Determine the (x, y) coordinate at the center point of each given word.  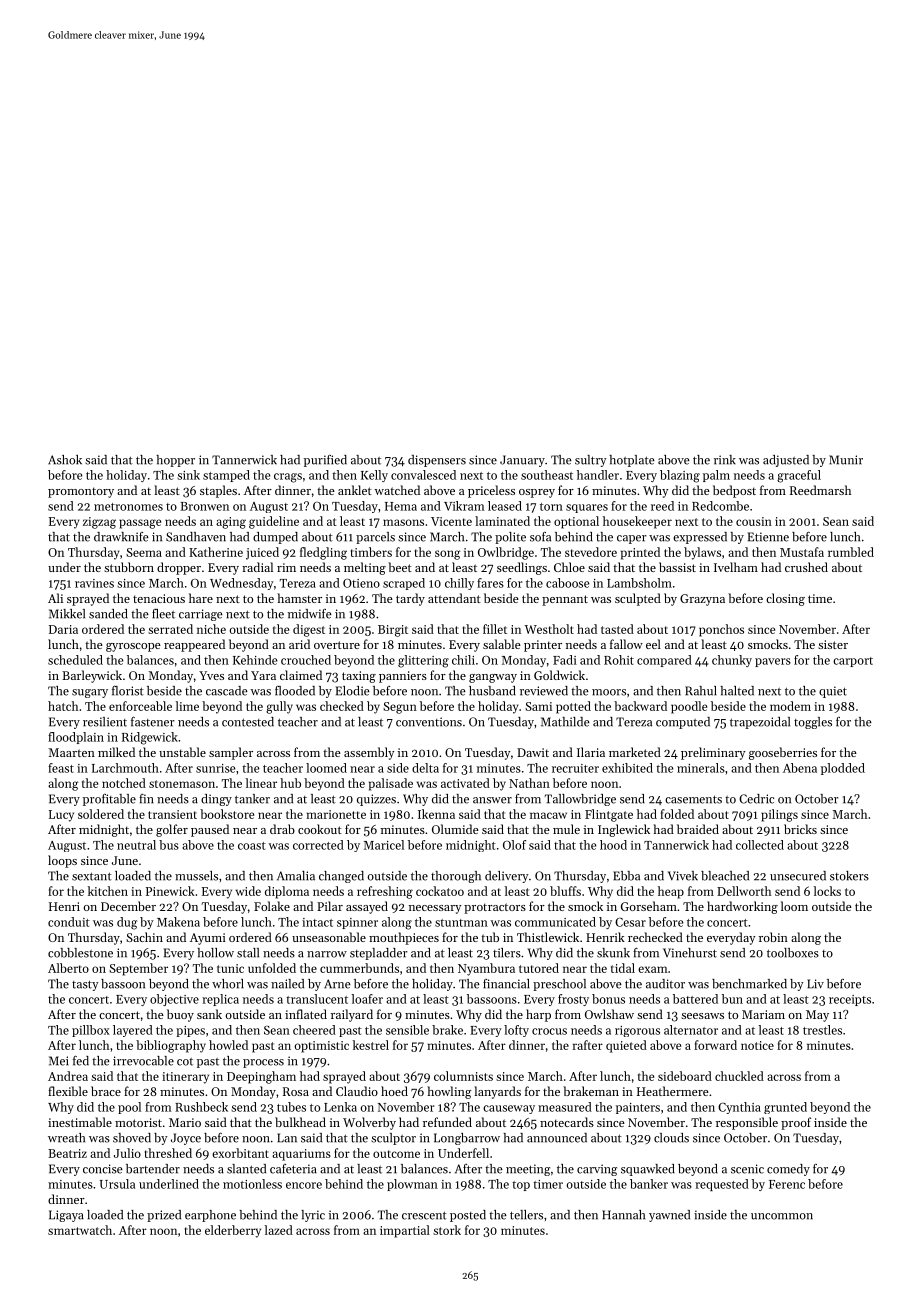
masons (403, 522)
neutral (136, 845)
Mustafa (802, 552)
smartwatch (80, 1230)
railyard (352, 1015)
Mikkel (67, 614)
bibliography (171, 1046)
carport (853, 662)
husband (492, 691)
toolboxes (793, 953)
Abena (800, 768)
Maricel (384, 845)
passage (140, 524)
